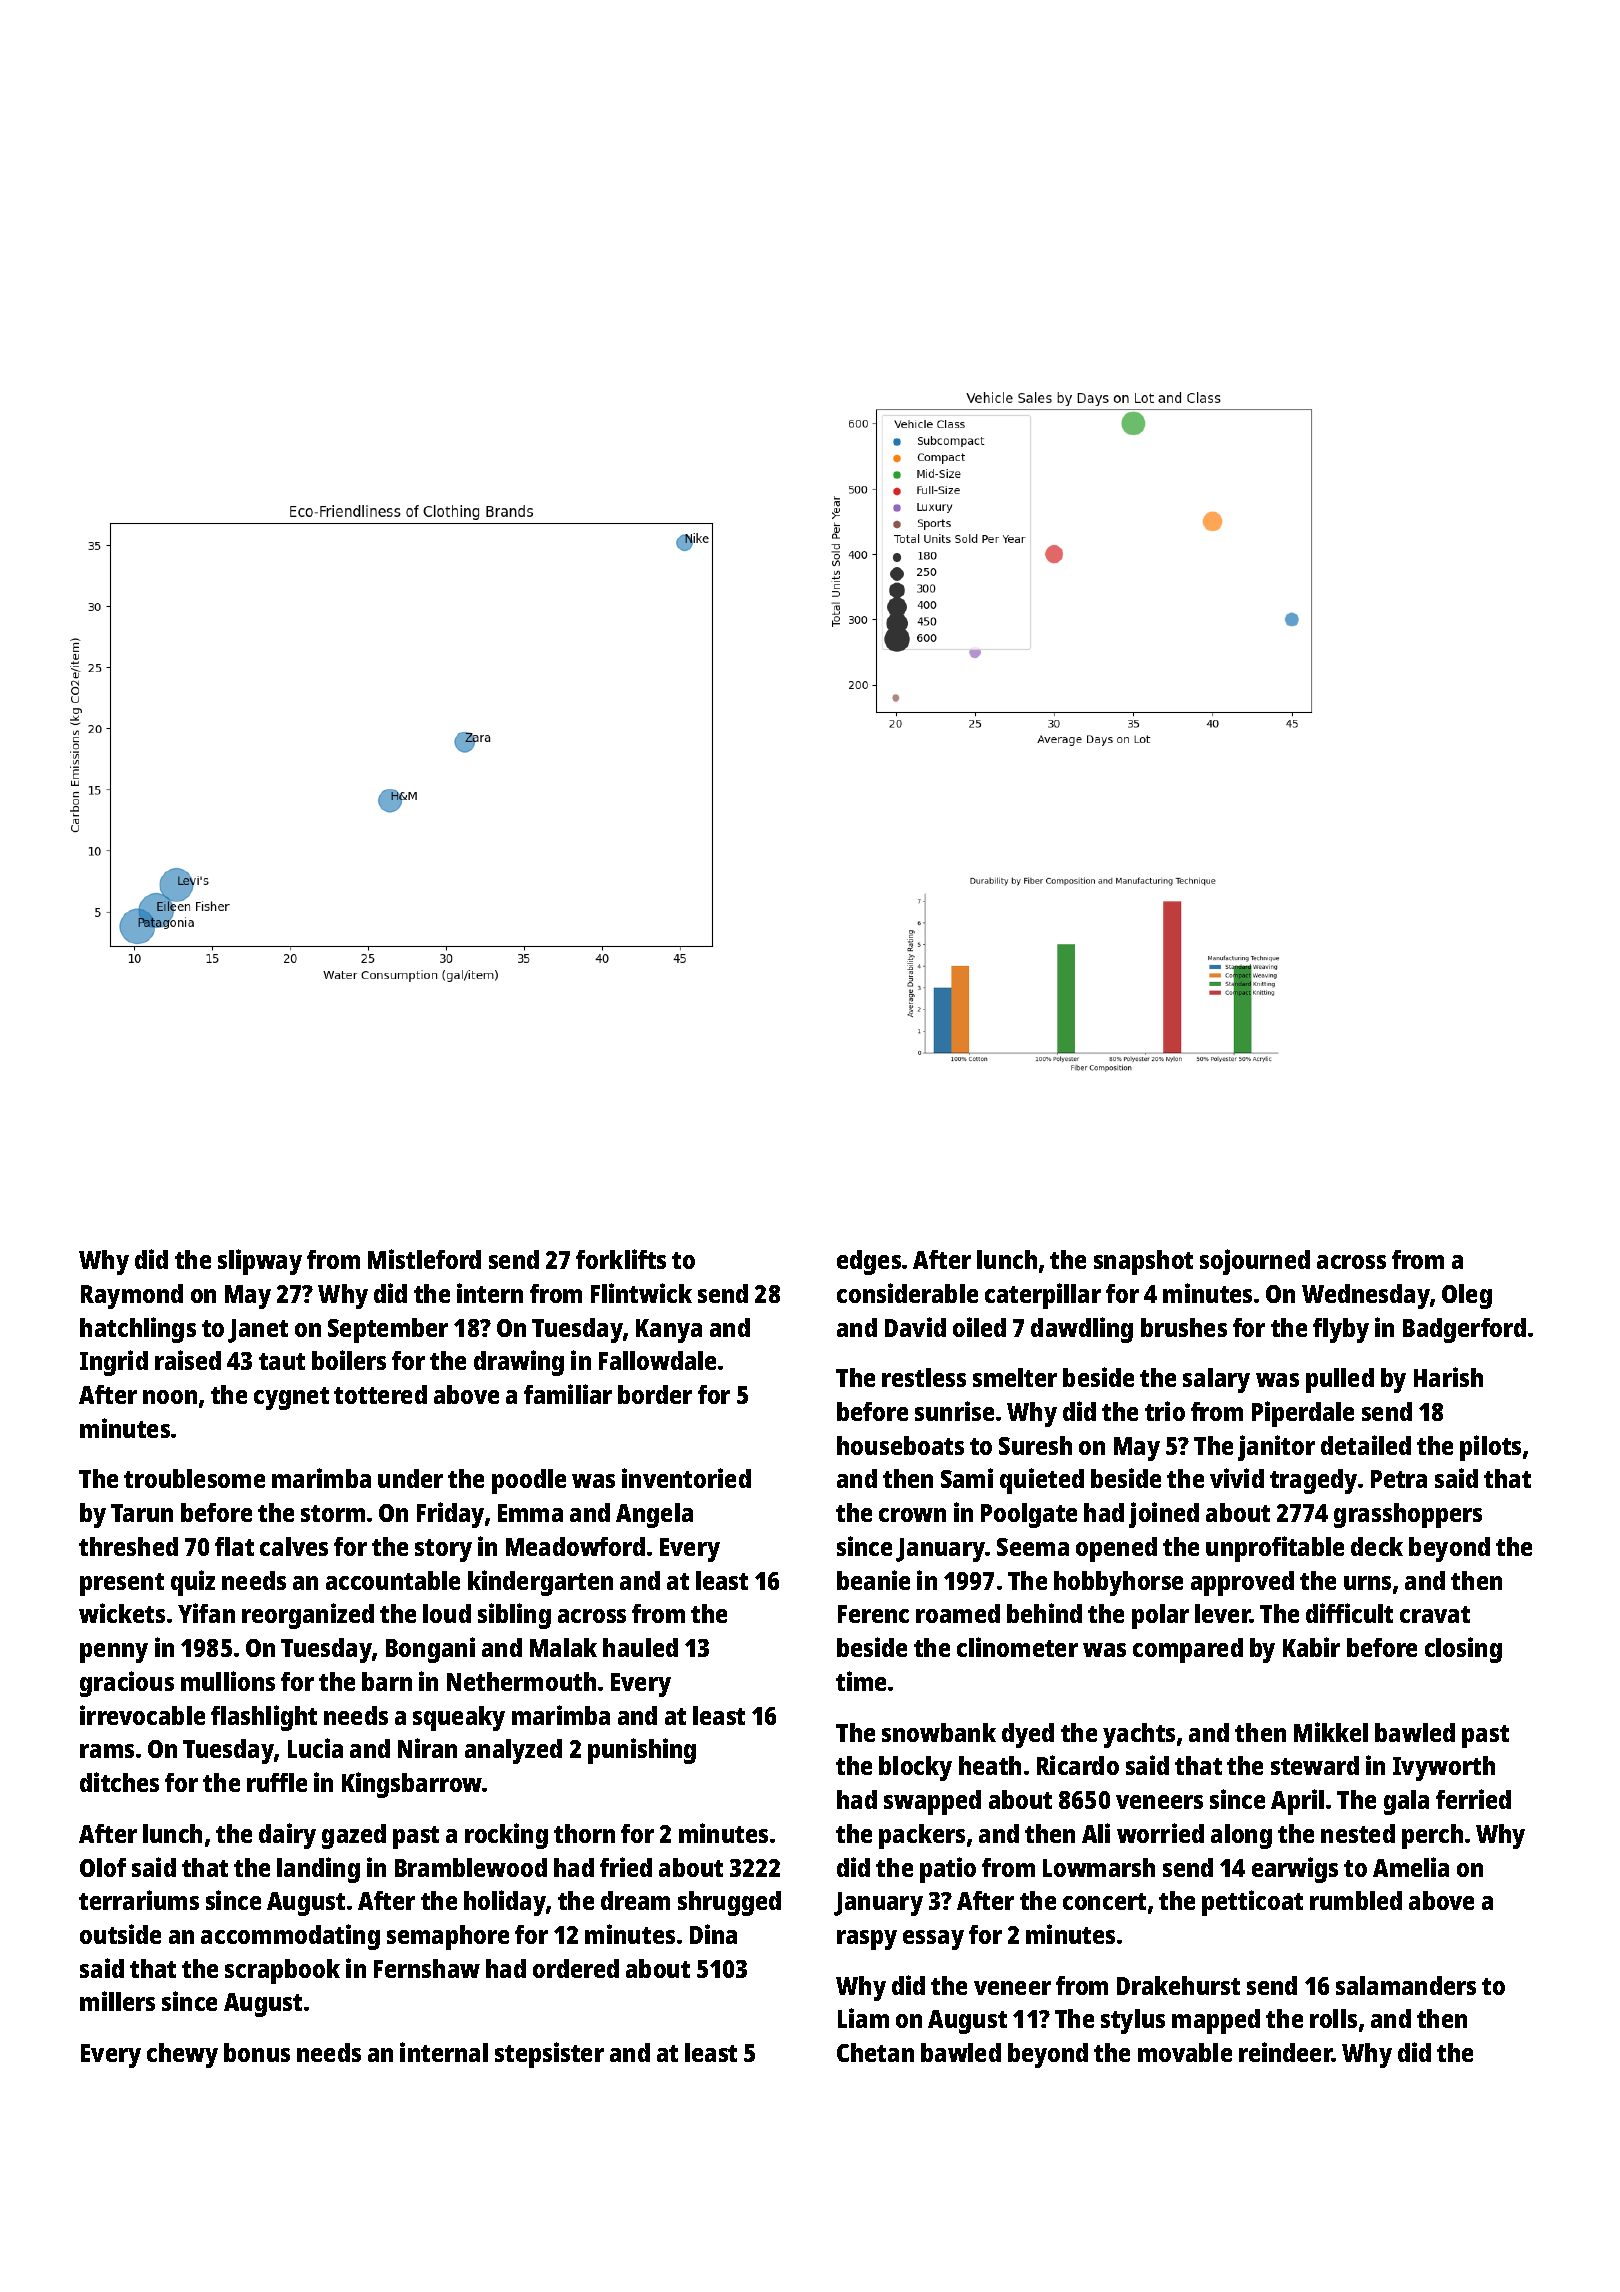 This screenshot has height=2292, width=1620. Describe the element at coordinates (568, 1394) in the screenshot. I see `familiar` at that location.
